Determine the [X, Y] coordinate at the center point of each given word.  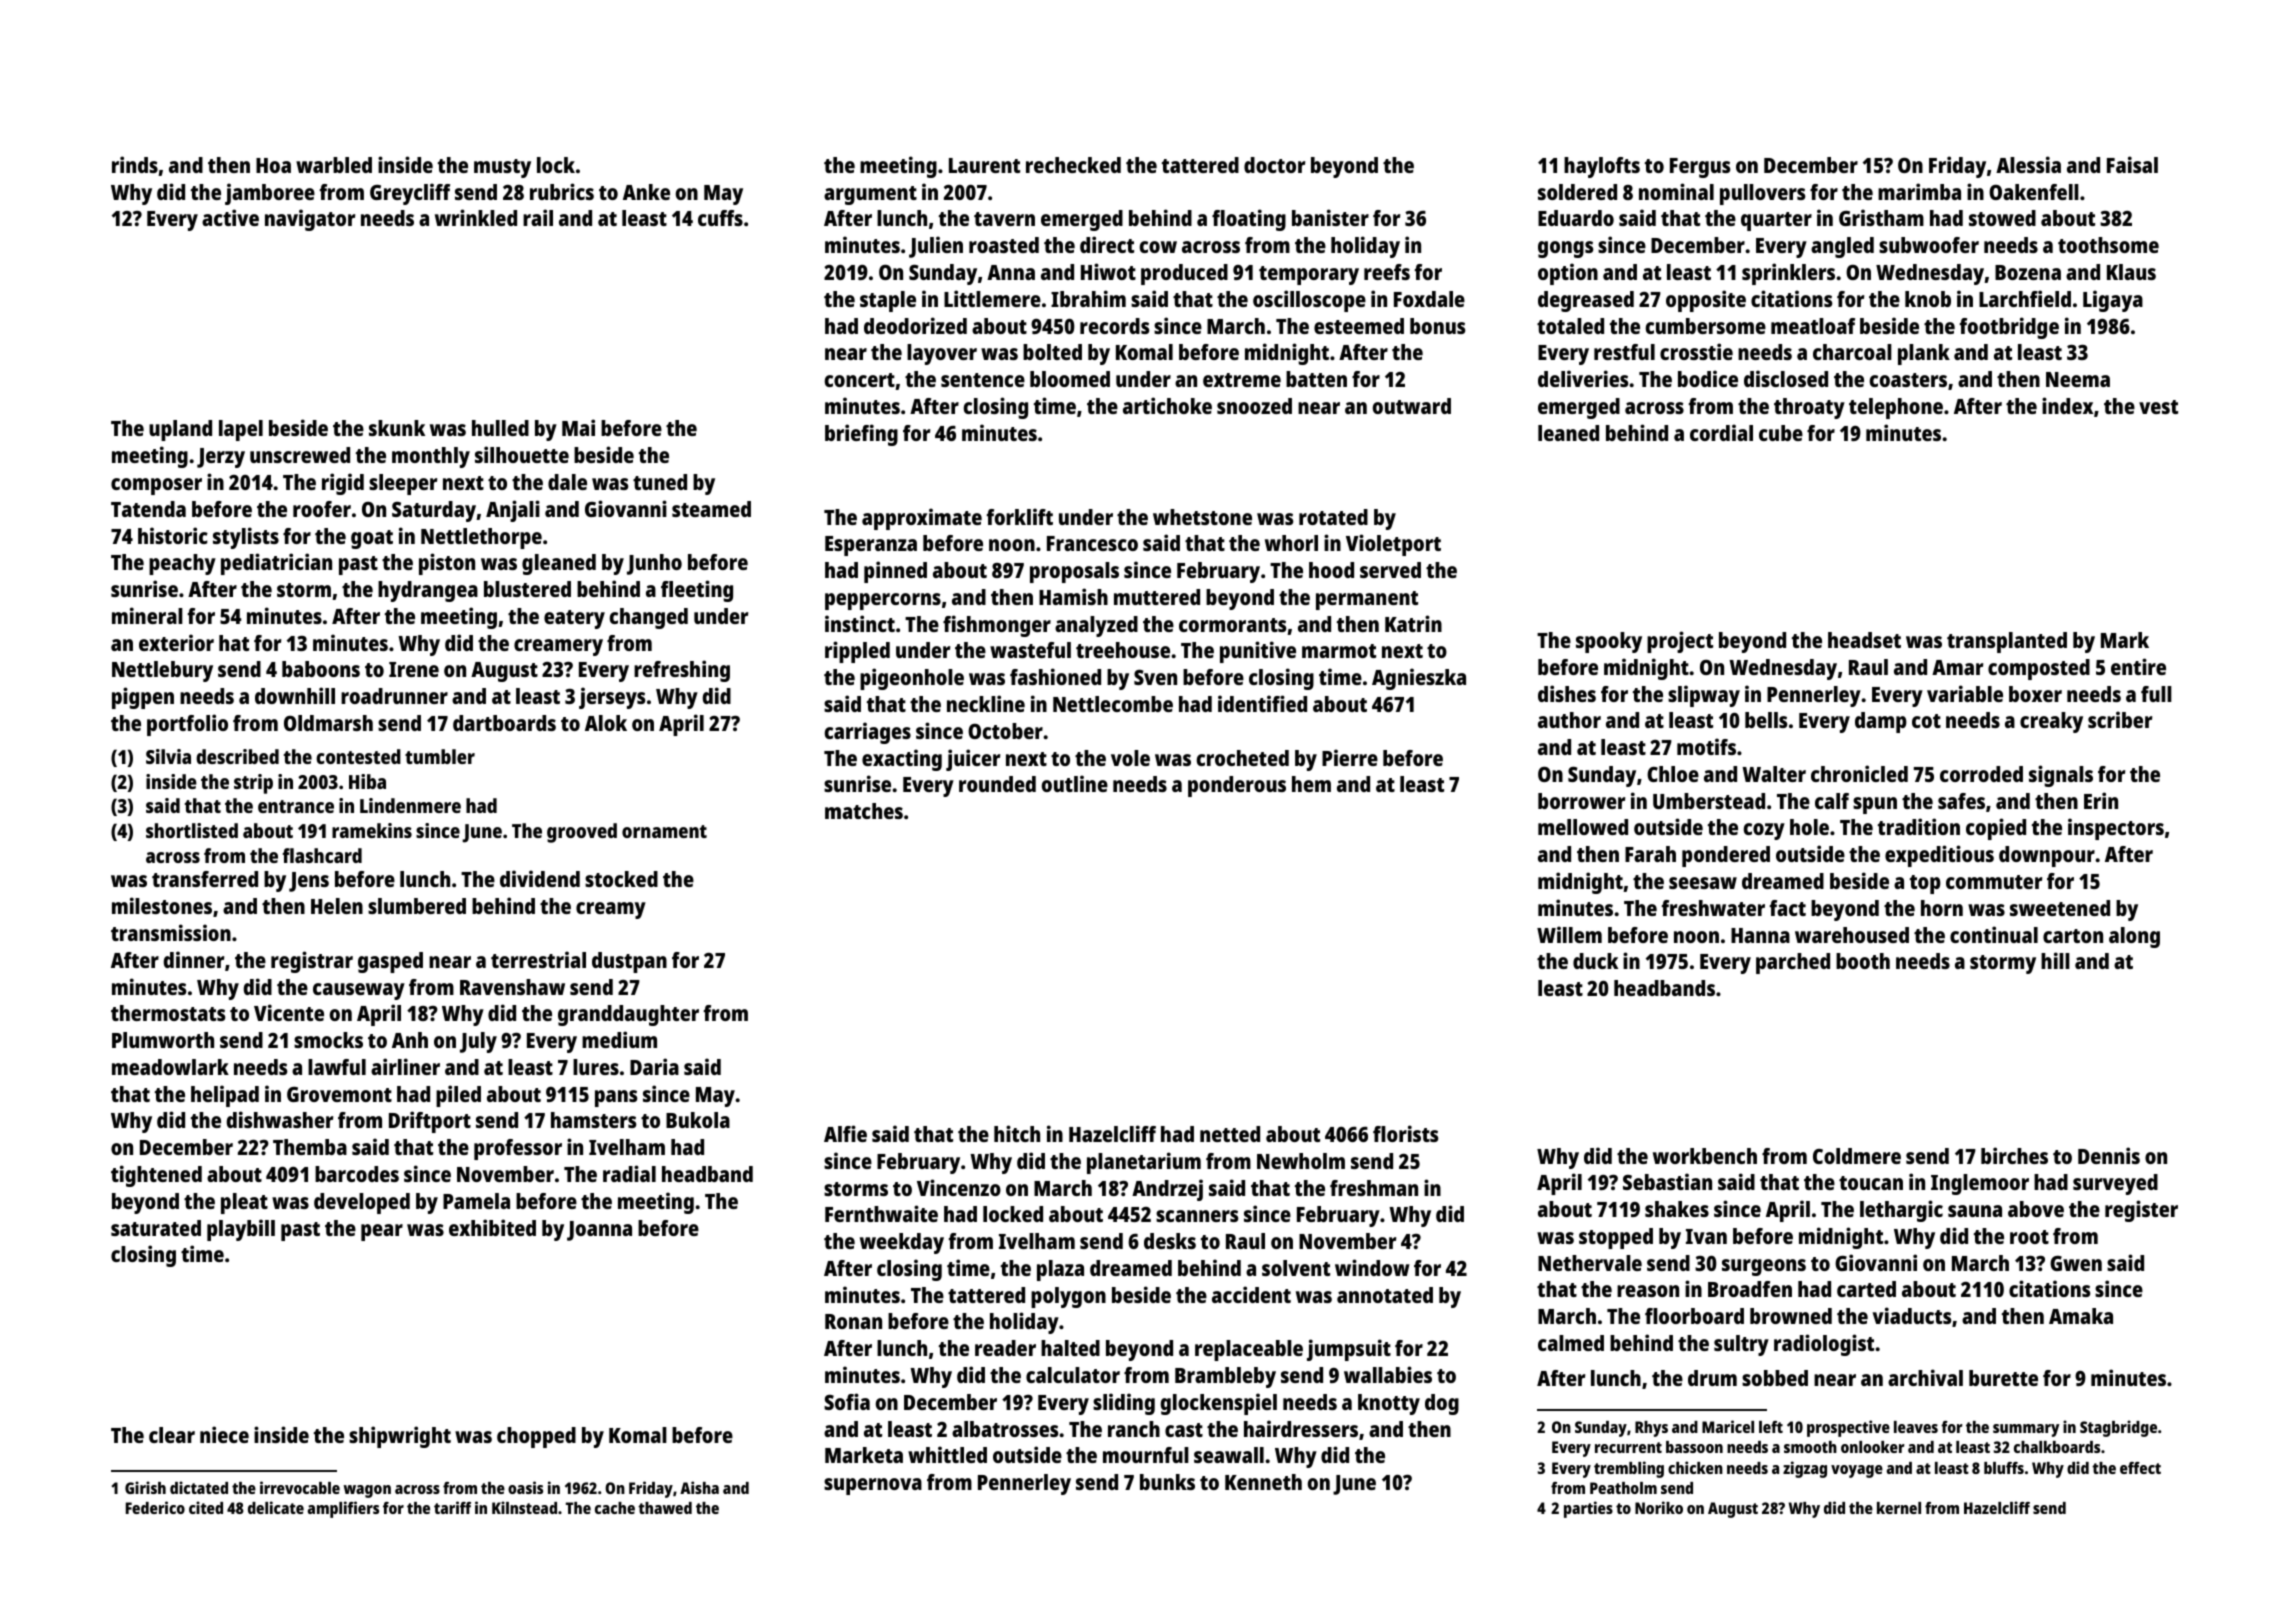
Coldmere [1857, 1156]
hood [1331, 570]
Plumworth [163, 1040]
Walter [1774, 774]
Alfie [845, 1133]
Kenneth [1263, 1482]
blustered [527, 589]
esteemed [1359, 326]
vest [2158, 407]
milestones [162, 905]
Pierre [1350, 757]
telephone [1896, 408]
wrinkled [476, 217]
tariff [452, 1507]
